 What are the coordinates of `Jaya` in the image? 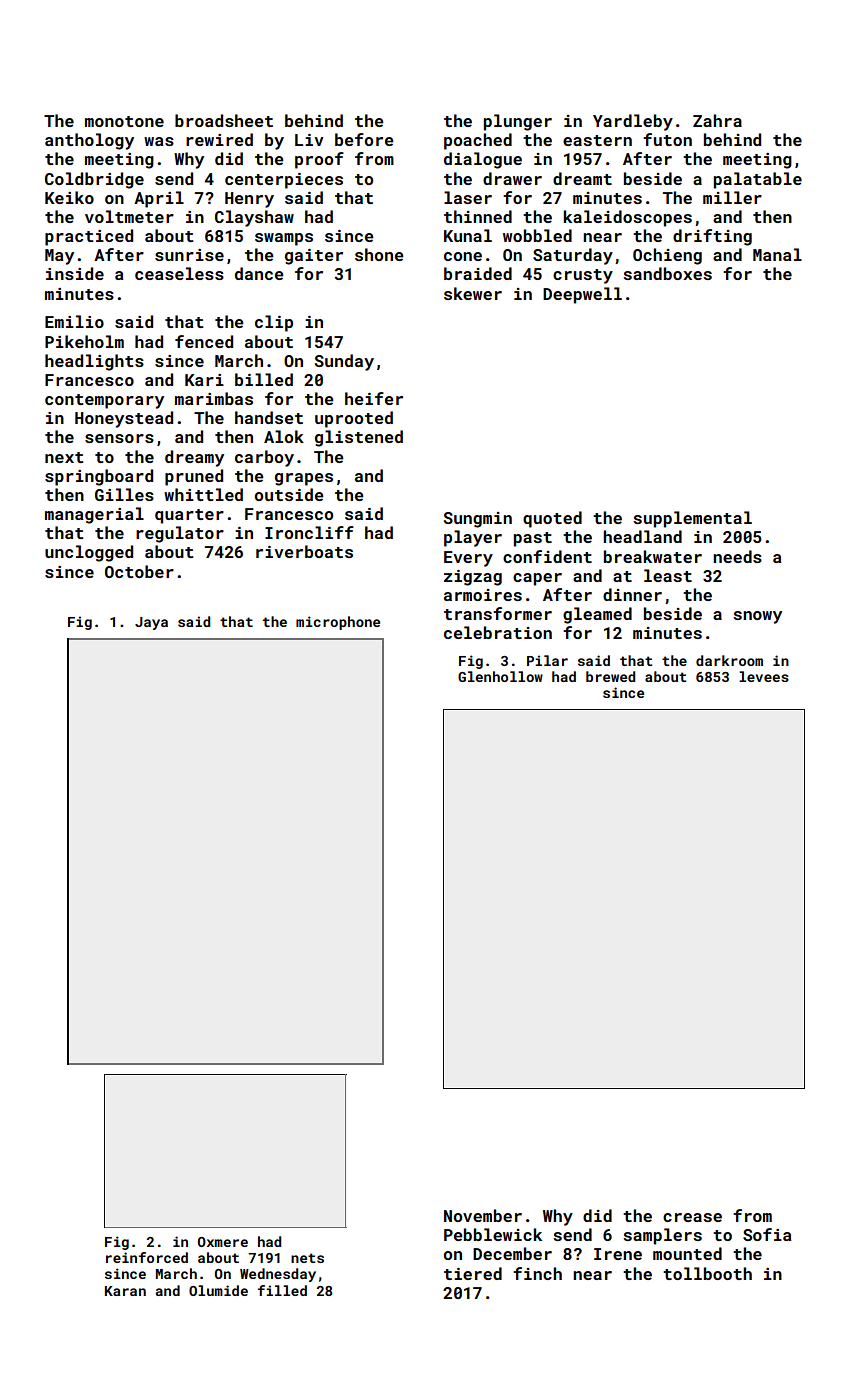 It's located at (151, 623).
